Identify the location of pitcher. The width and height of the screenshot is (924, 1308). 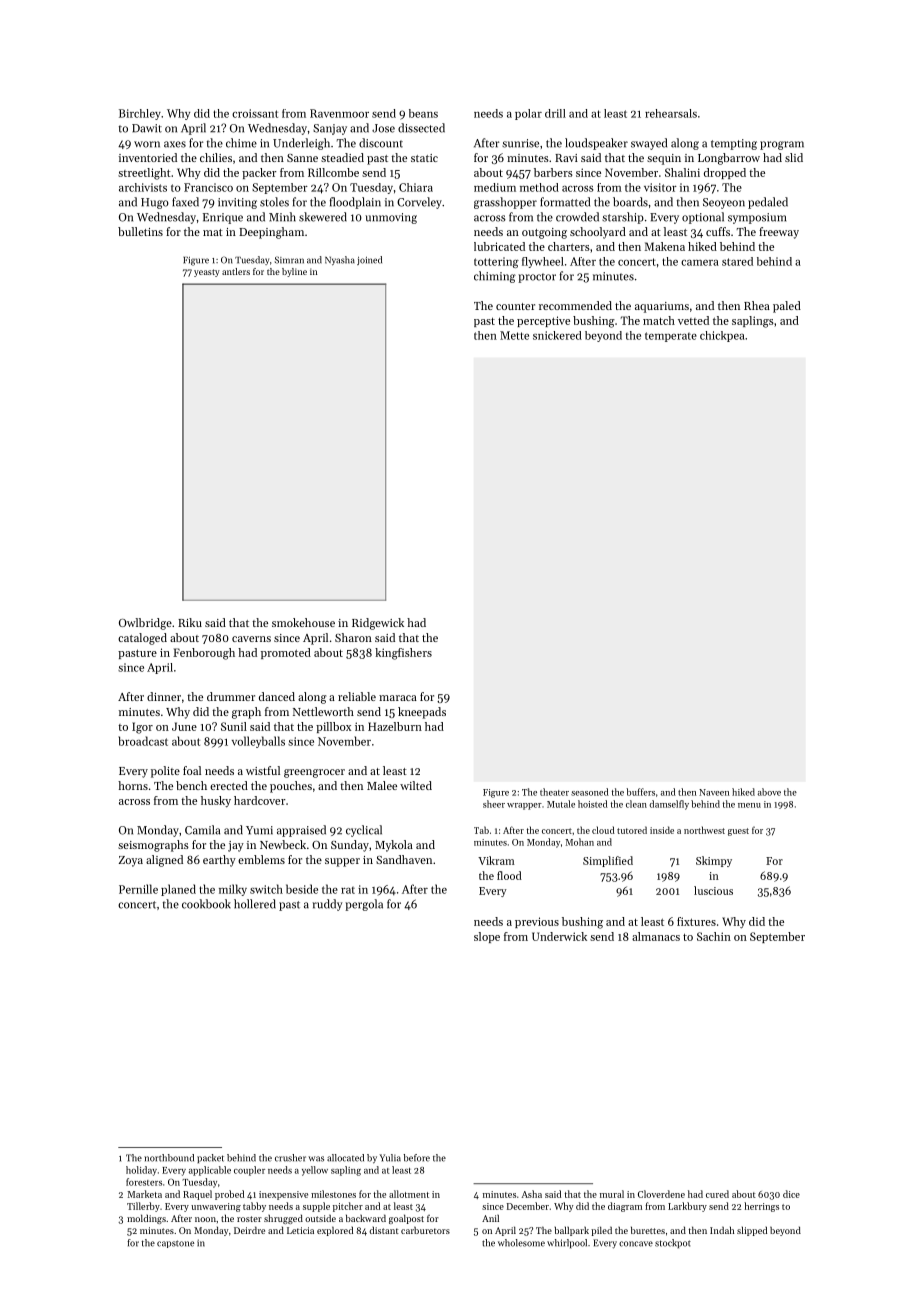
(348, 1207).
